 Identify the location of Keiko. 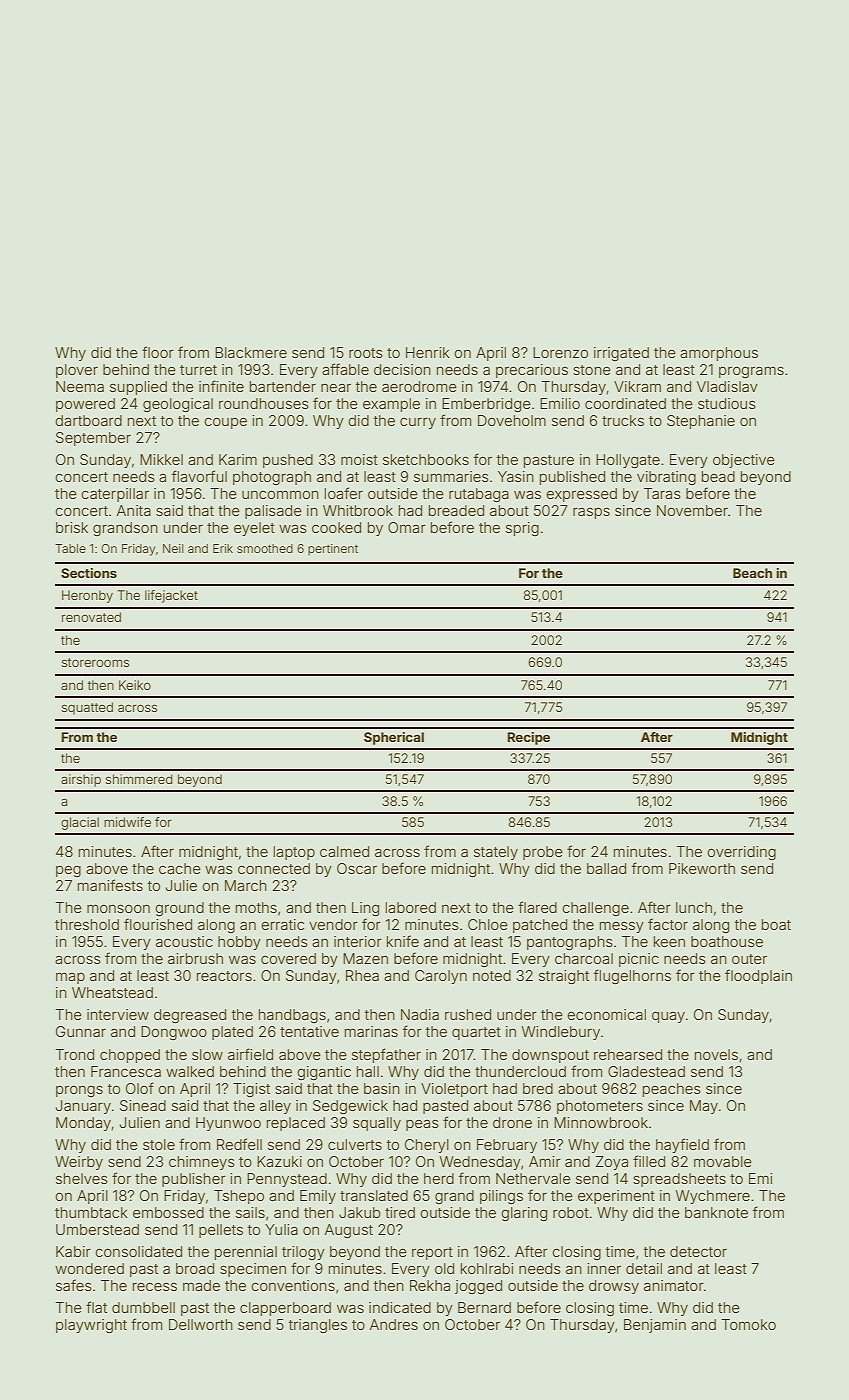
(135, 685).
